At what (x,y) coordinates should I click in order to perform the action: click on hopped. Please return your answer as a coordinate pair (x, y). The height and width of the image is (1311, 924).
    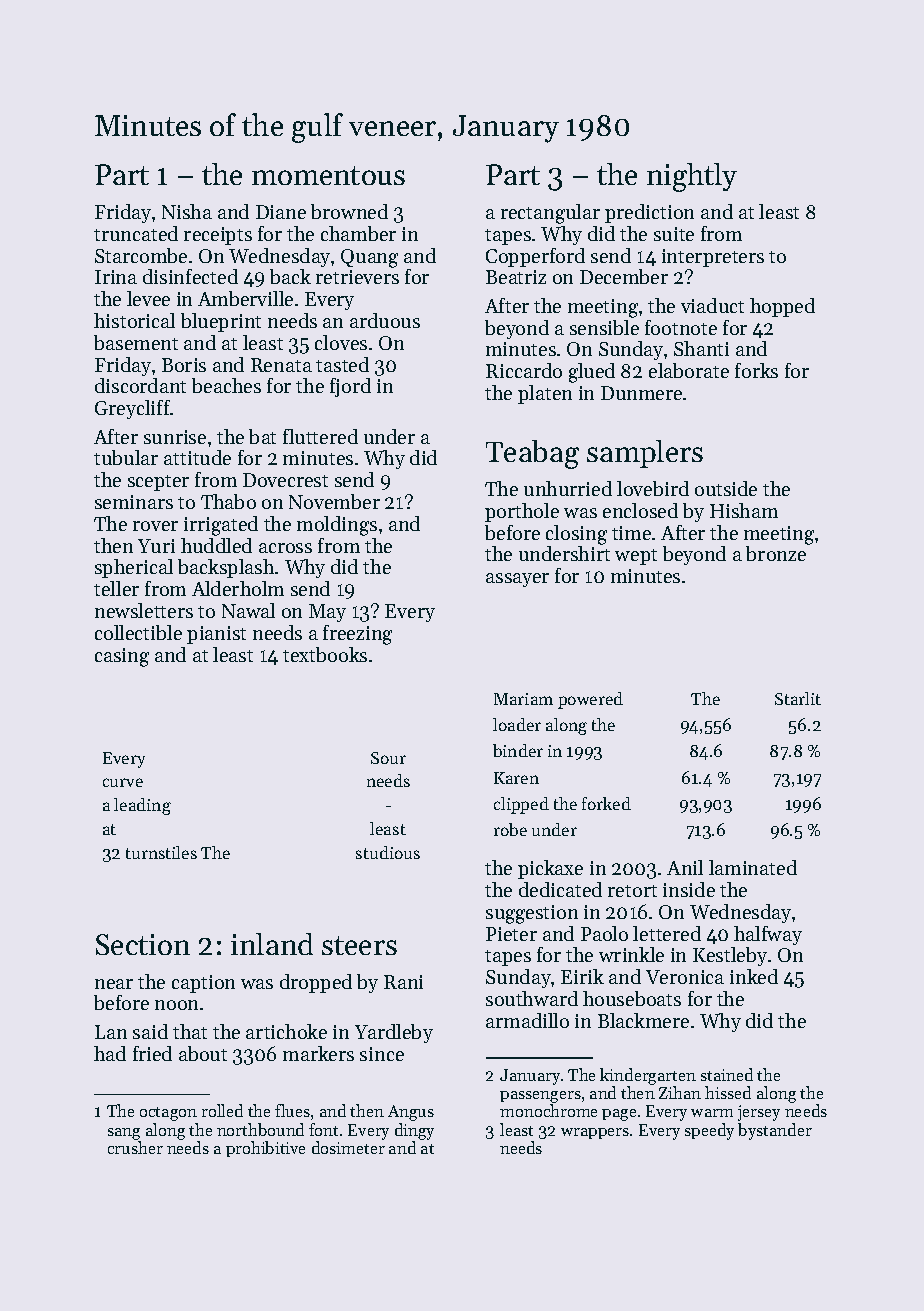
    Looking at the image, I should click on (782, 307).
